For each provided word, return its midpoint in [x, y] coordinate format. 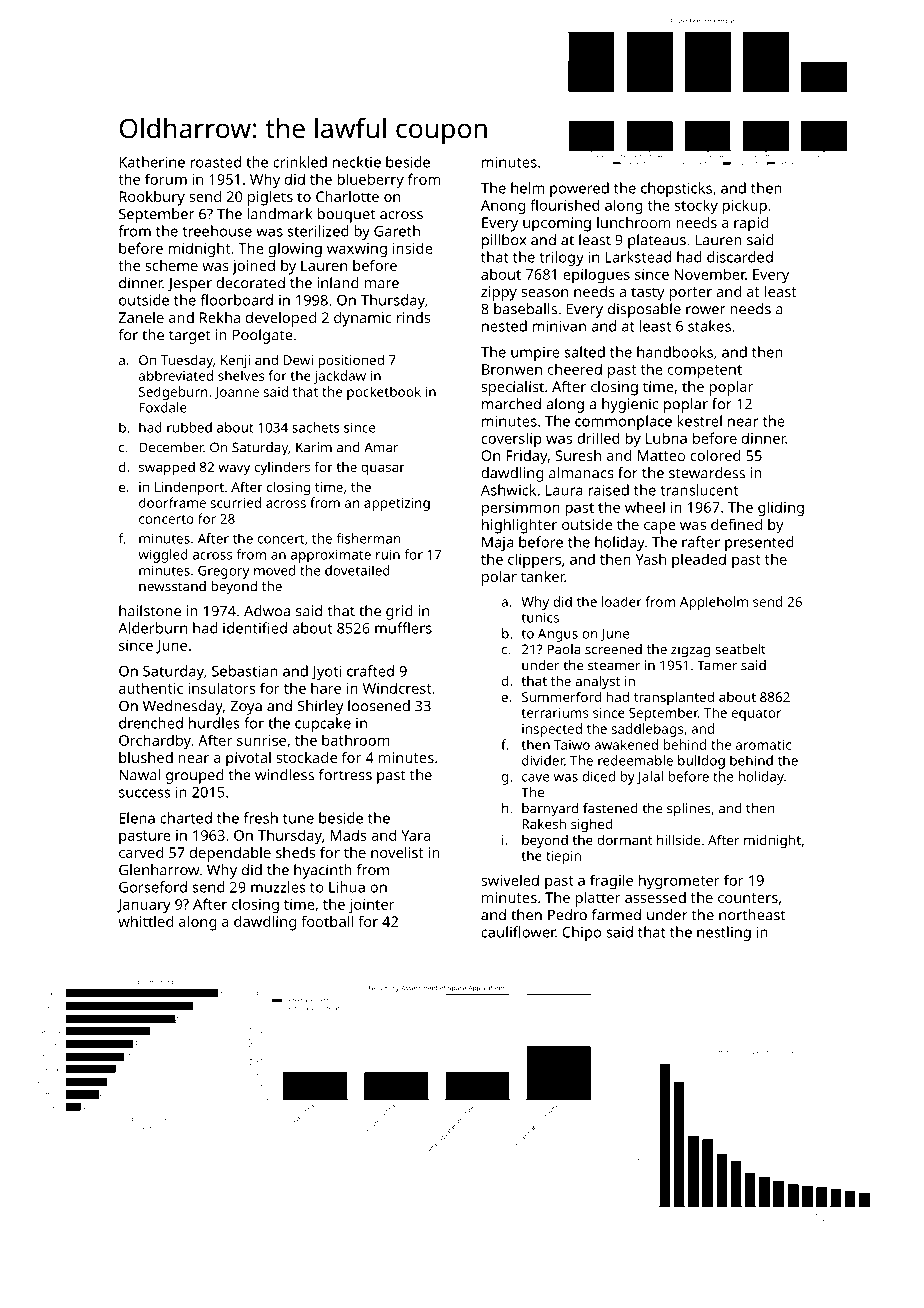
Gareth [397, 231]
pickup [744, 207]
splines [689, 810]
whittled [146, 921]
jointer [371, 906]
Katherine [152, 162]
